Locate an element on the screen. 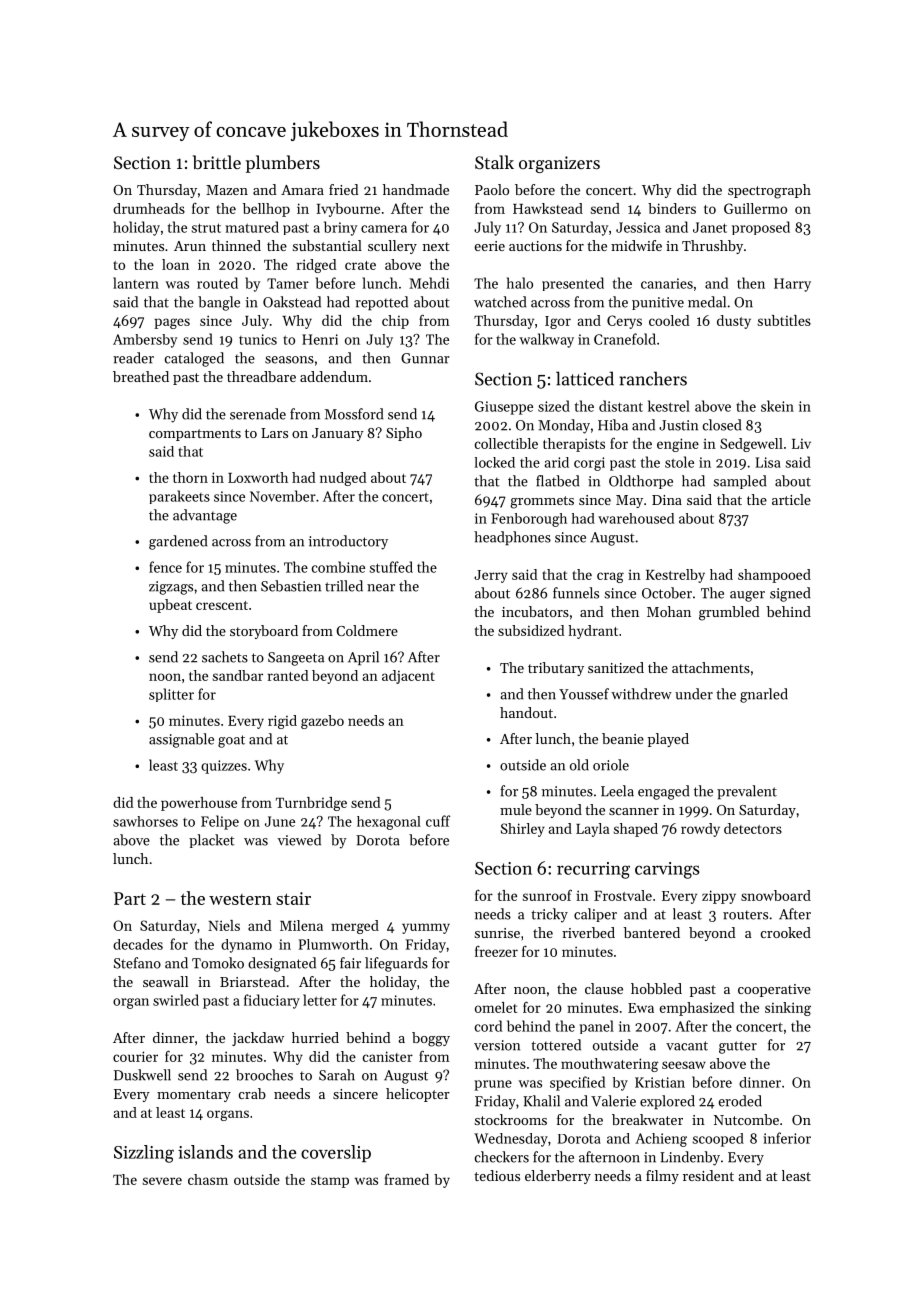 The image size is (924, 1308). closed is located at coordinates (722, 425).
